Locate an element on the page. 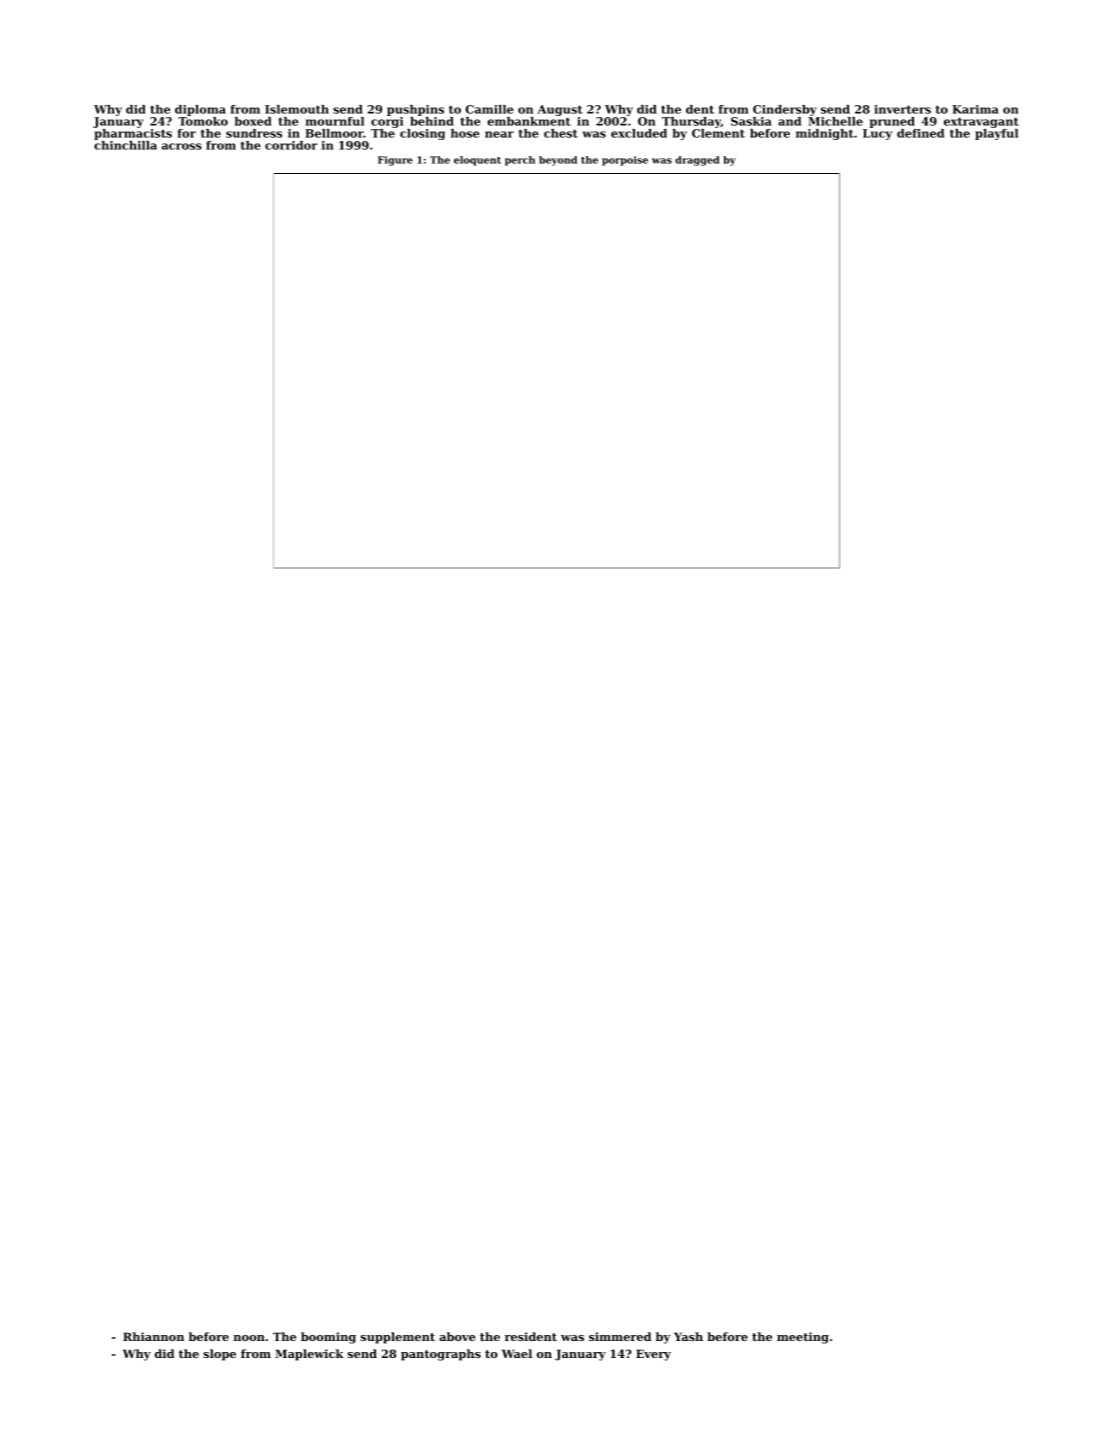  simmered is located at coordinates (620, 1336).
